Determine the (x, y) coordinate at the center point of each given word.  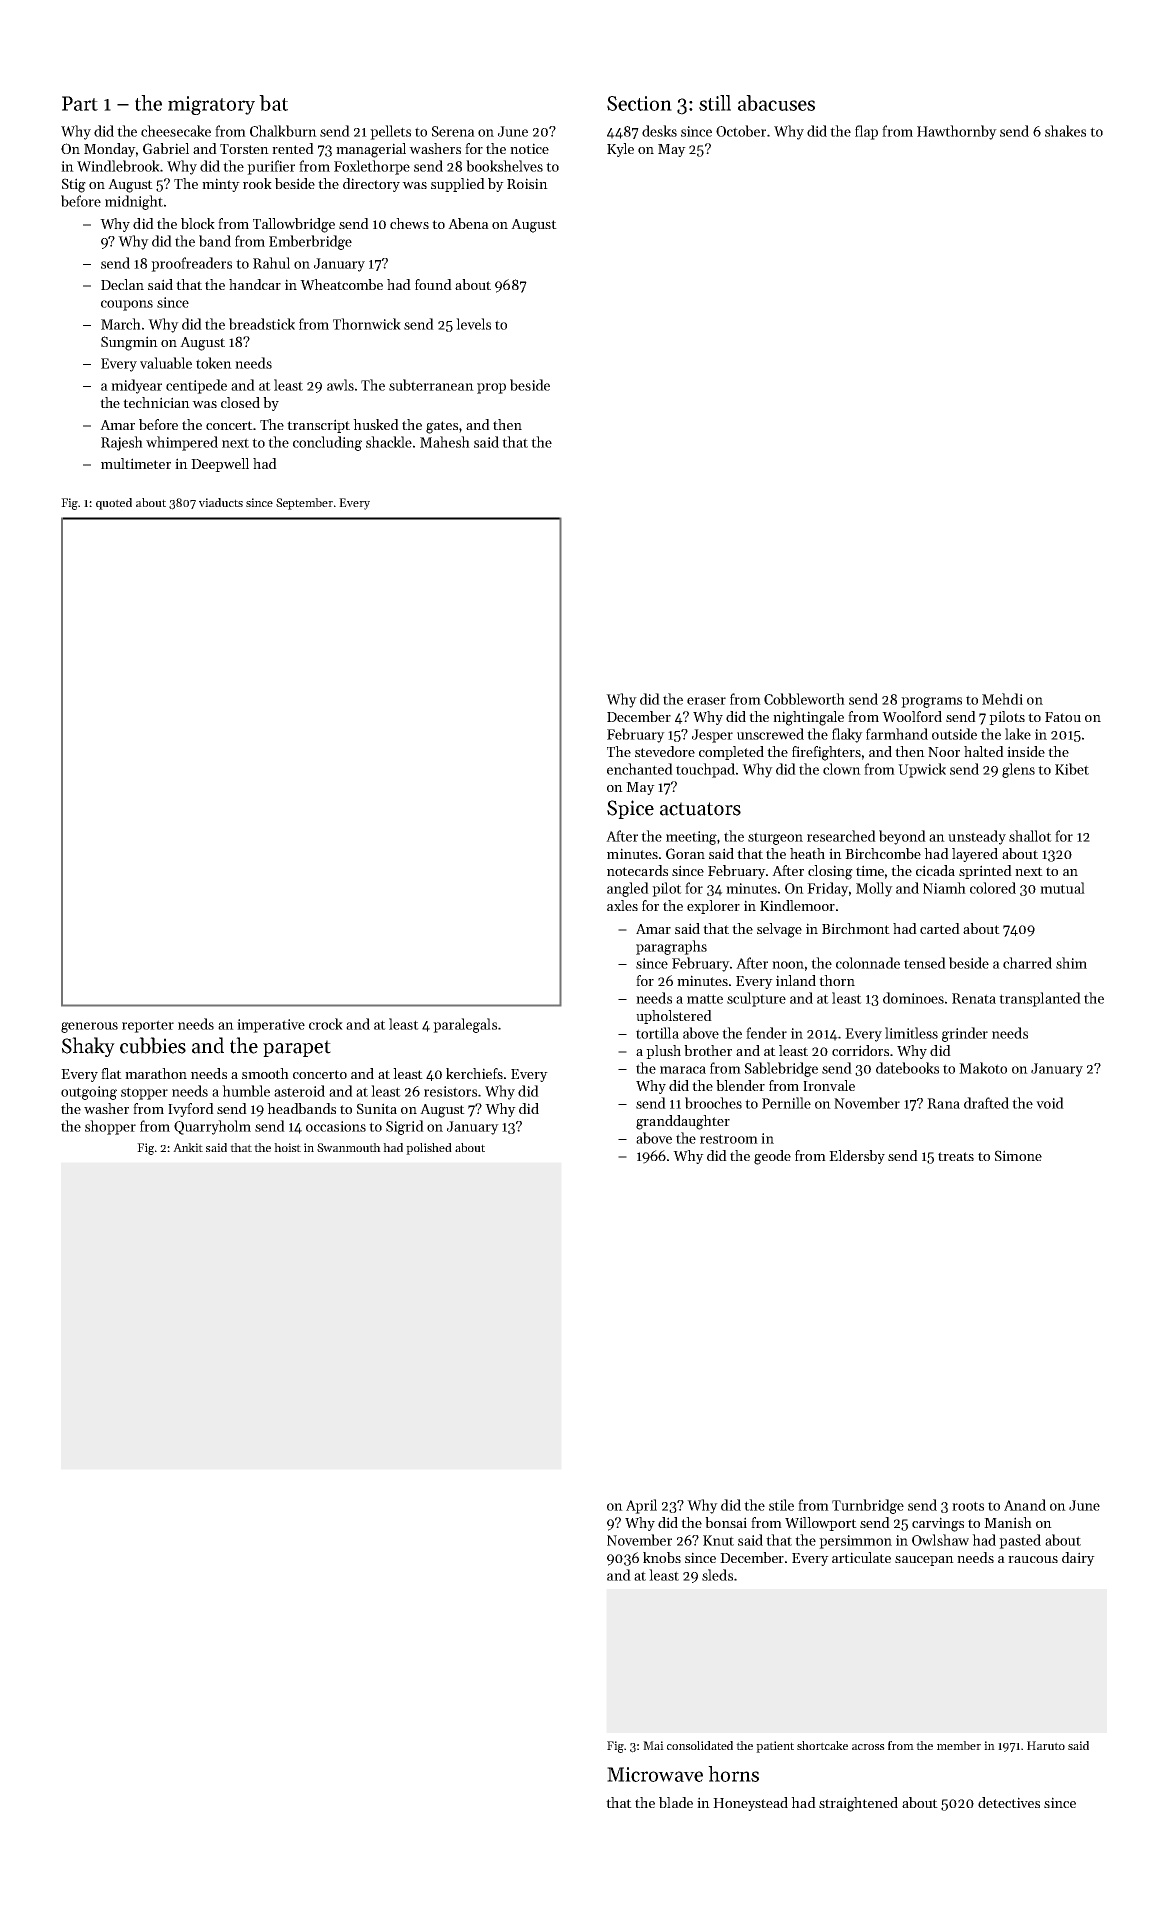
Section (639, 103)
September (304, 504)
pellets (390, 132)
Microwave (655, 1774)
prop (491, 388)
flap (866, 132)
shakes (1065, 131)
